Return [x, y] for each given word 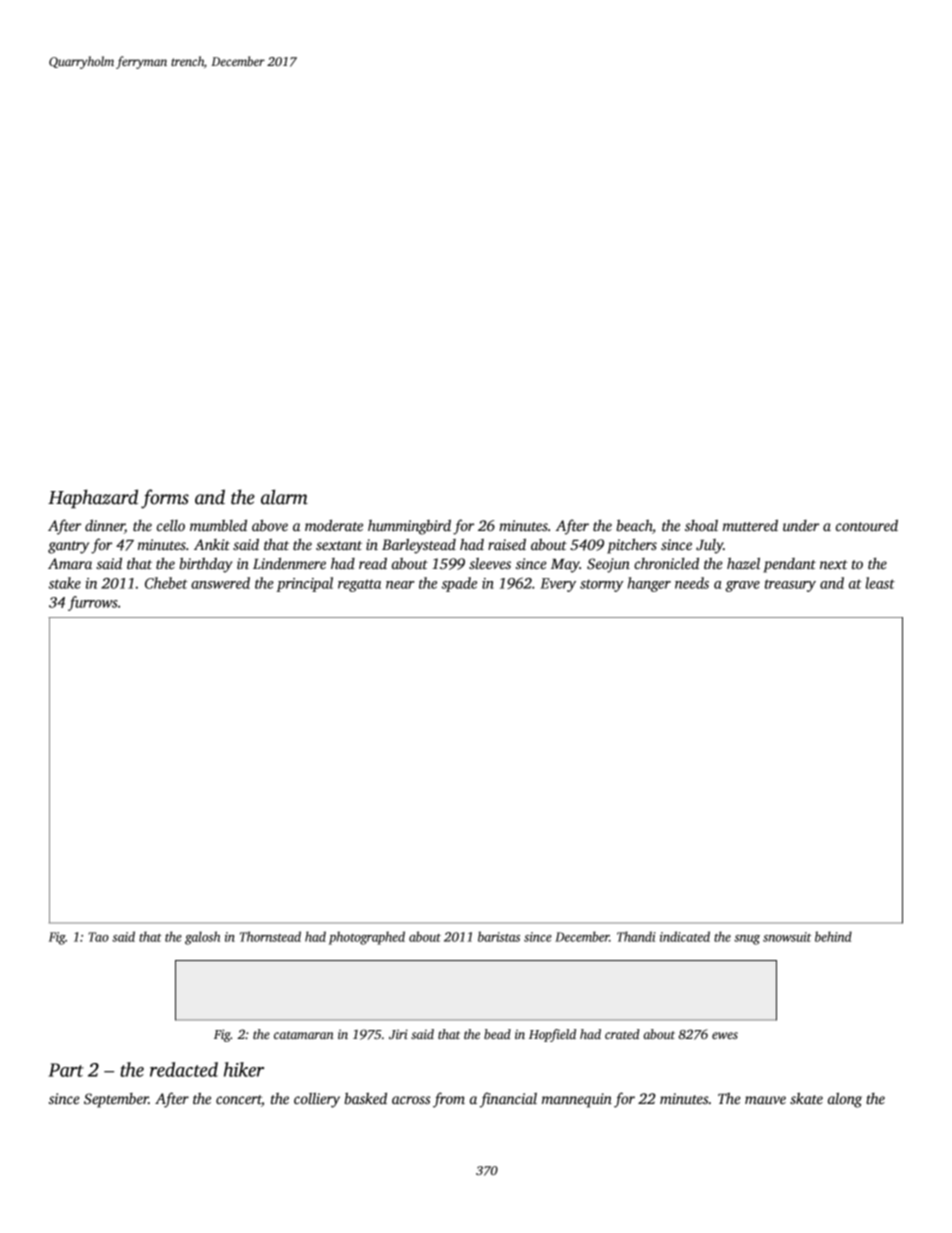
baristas [499, 936]
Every [558, 585]
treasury [790, 585]
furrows [93, 603]
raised [507, 544]
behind [833, 936]
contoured [867, 525]
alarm [284, 497]
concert [239, 1101]
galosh [202, 938]
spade [459, 584]
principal [304, 584]
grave [742, 586]
